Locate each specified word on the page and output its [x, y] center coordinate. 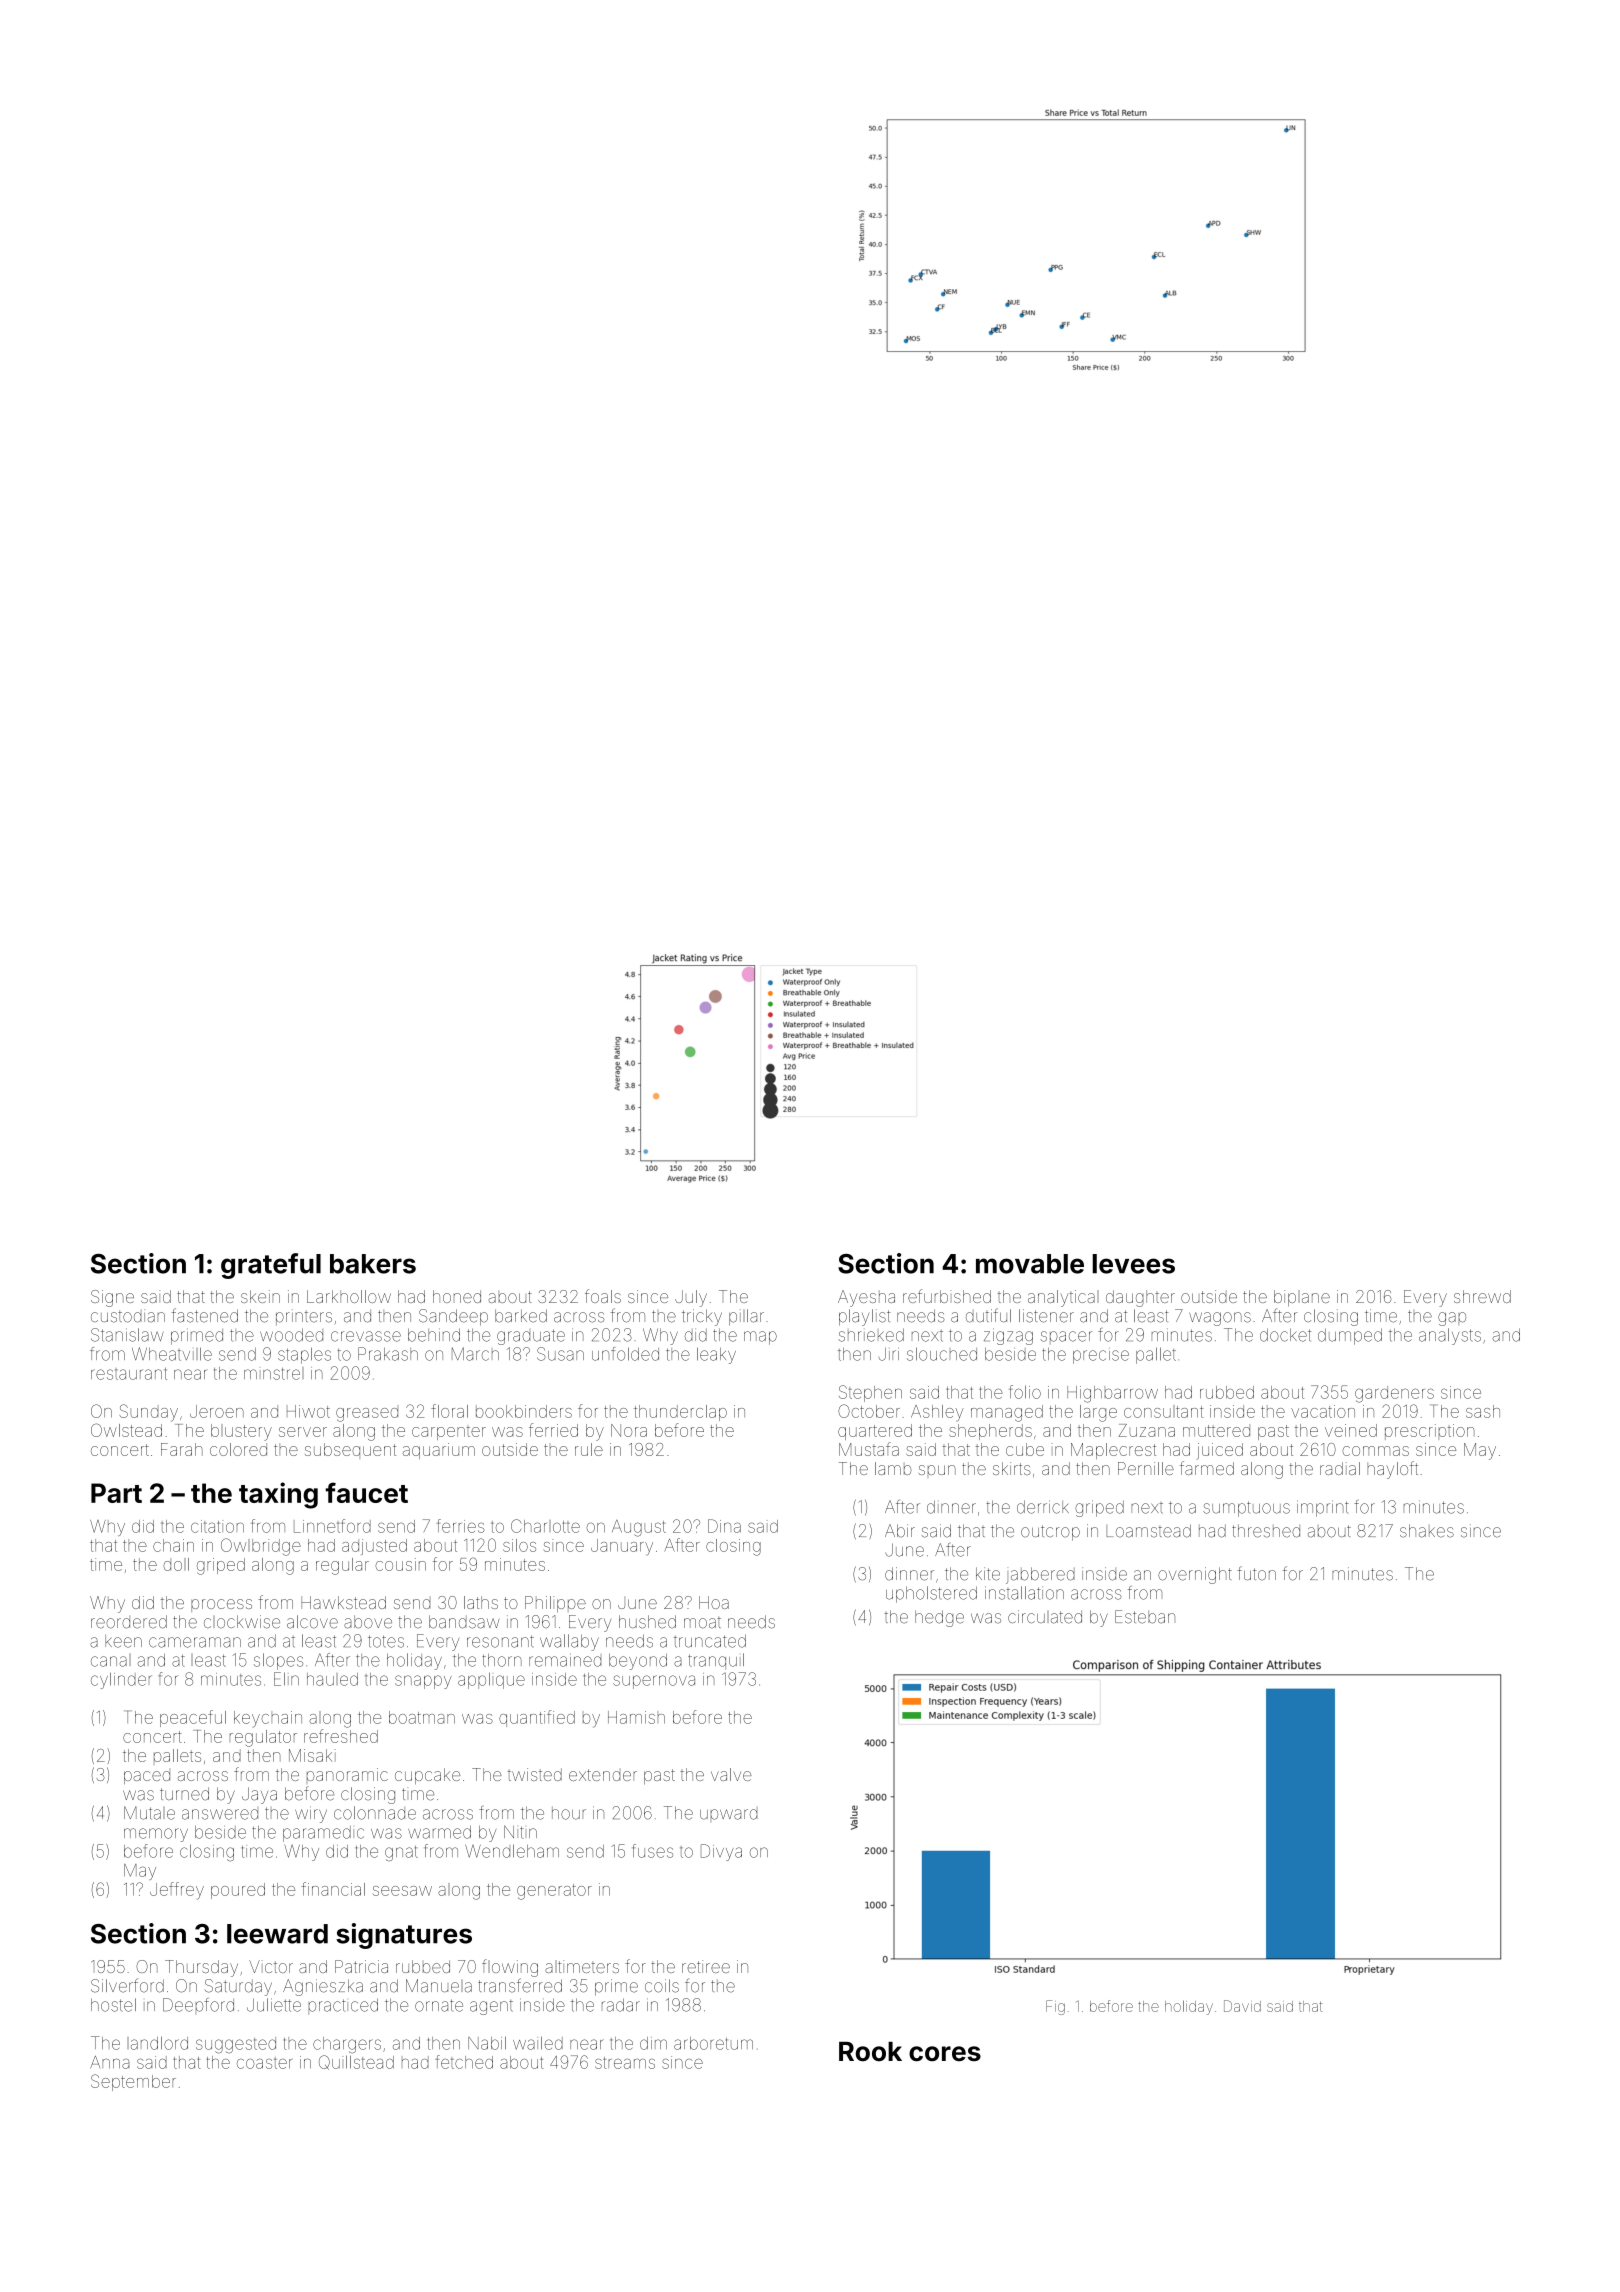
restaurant [129, 1374]
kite [988, 1574]
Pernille [1146, 1468]
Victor [271, 1966]
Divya [721, 1852]
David [1242, 2006]
